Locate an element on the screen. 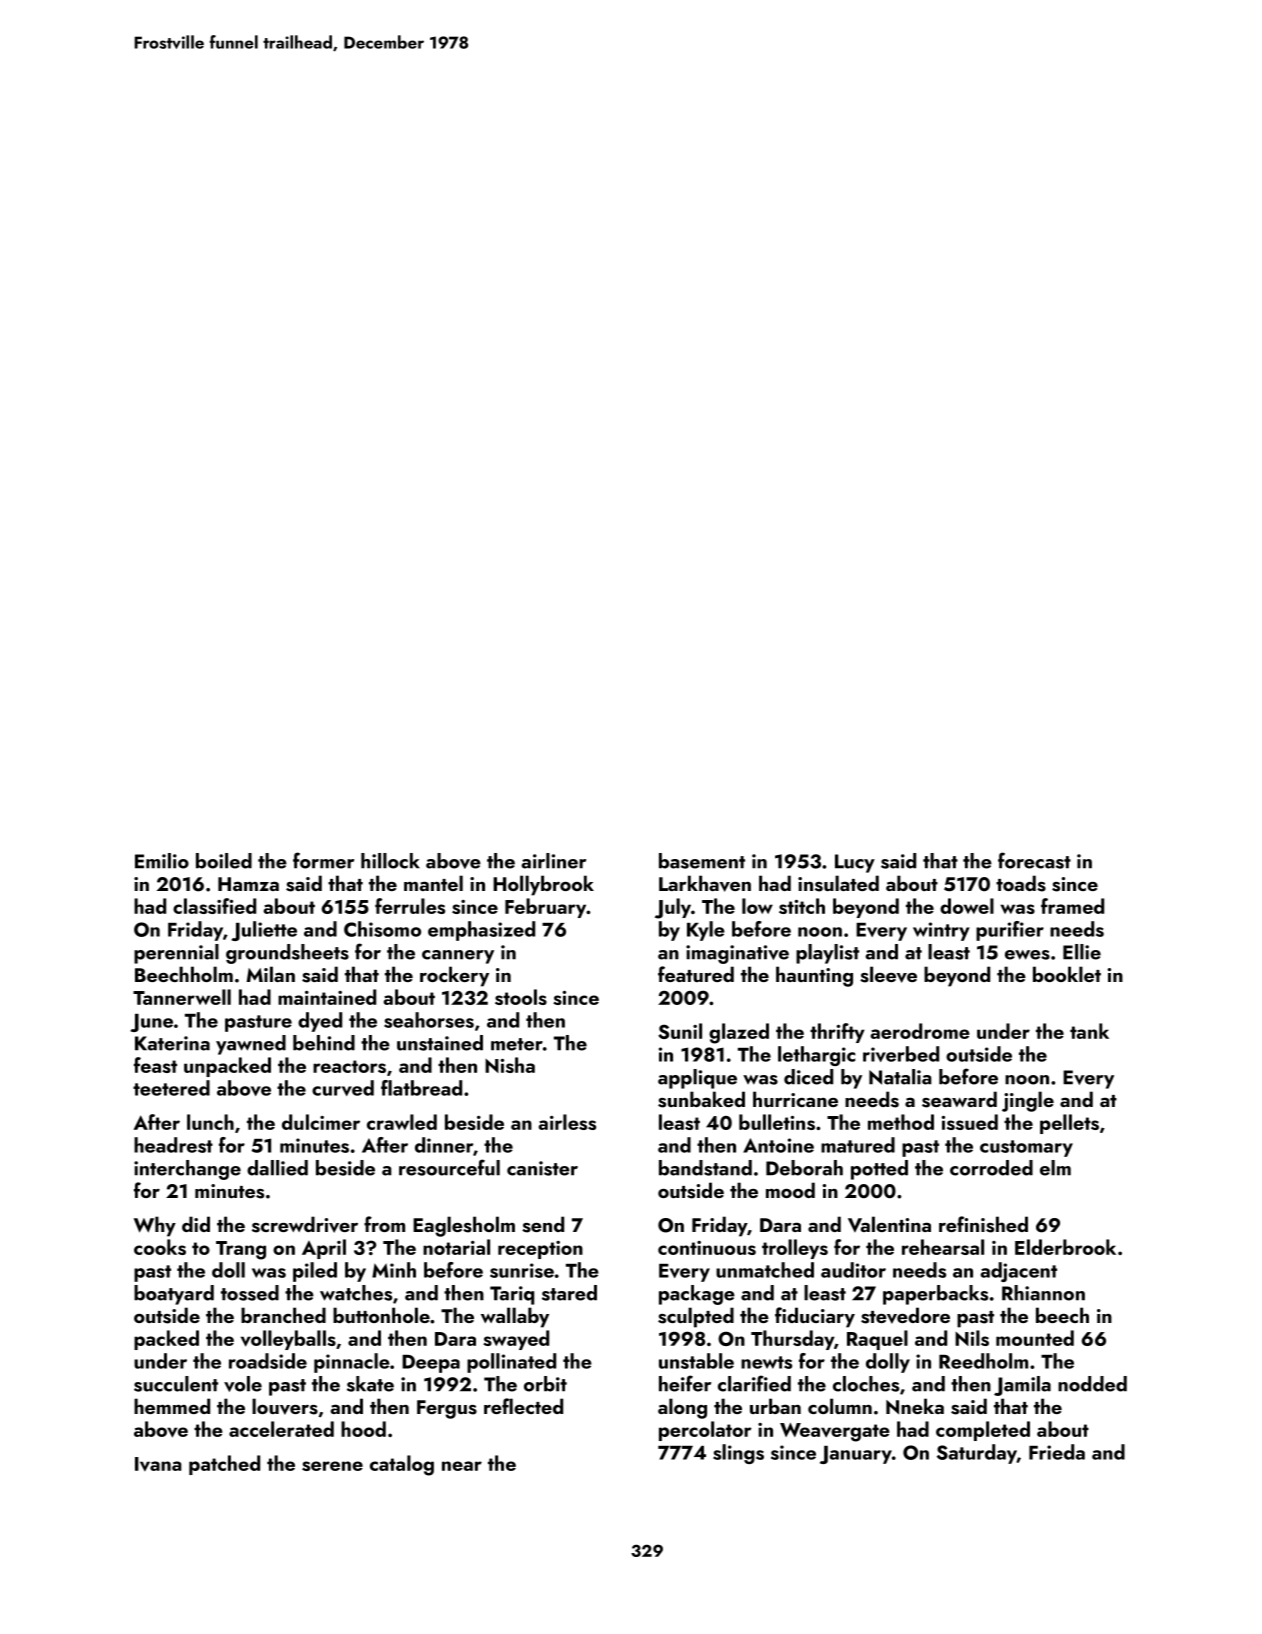  elm is located at coordinates (1055, 1168).
